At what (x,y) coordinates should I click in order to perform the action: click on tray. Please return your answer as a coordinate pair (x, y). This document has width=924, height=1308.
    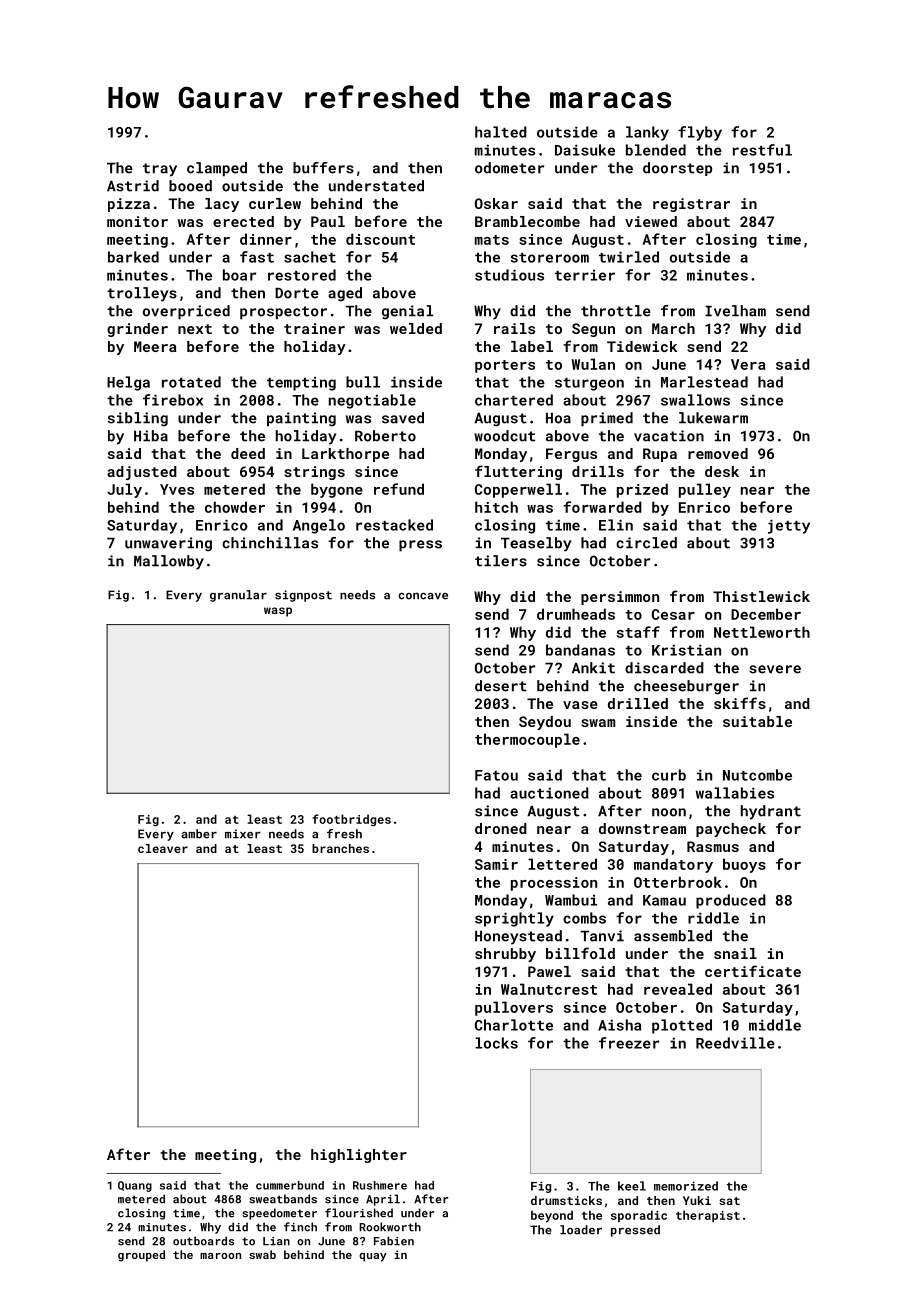
    Looking at the image, I should click on (160, 170).
